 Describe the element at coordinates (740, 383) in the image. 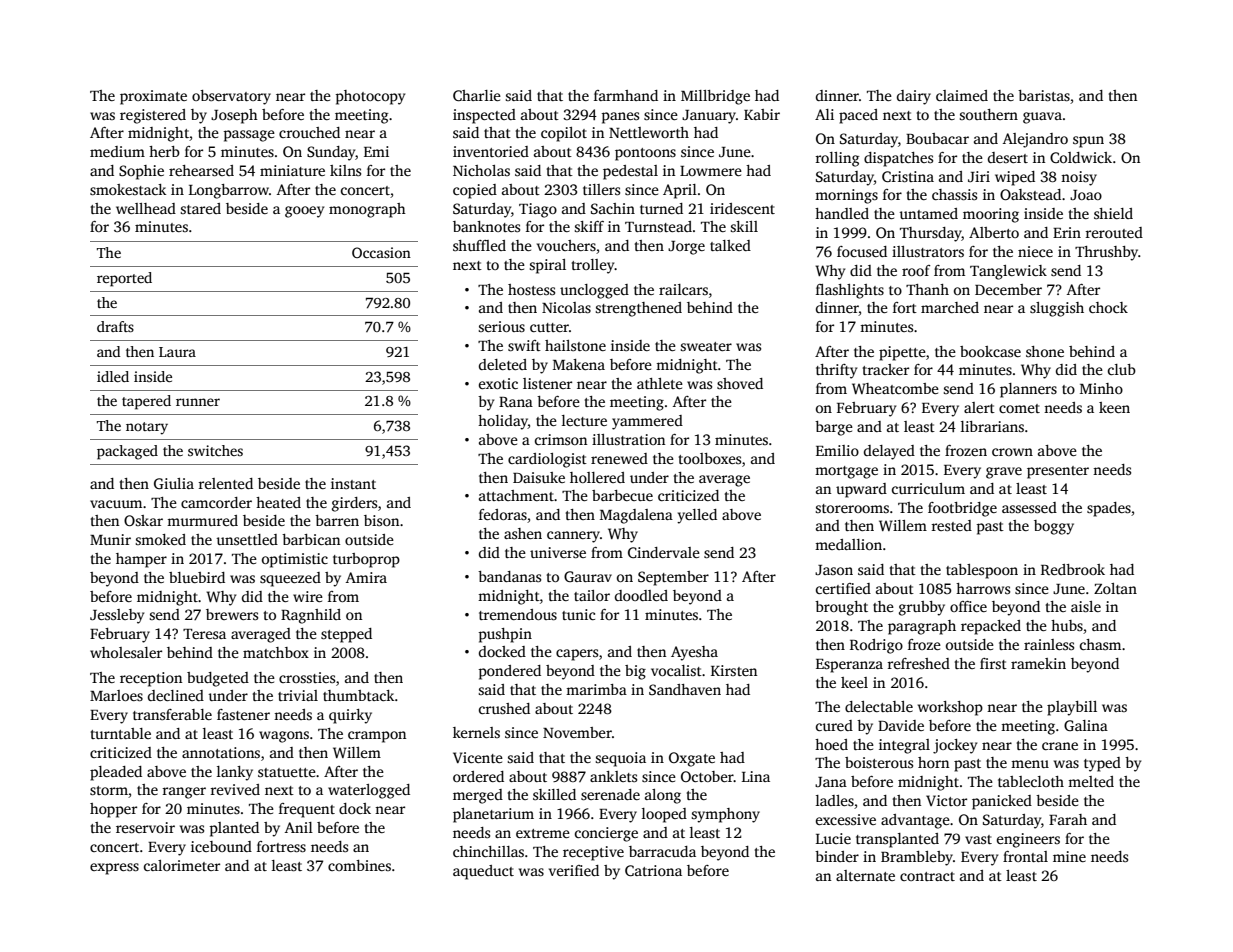

I see `shoved` at that location.
